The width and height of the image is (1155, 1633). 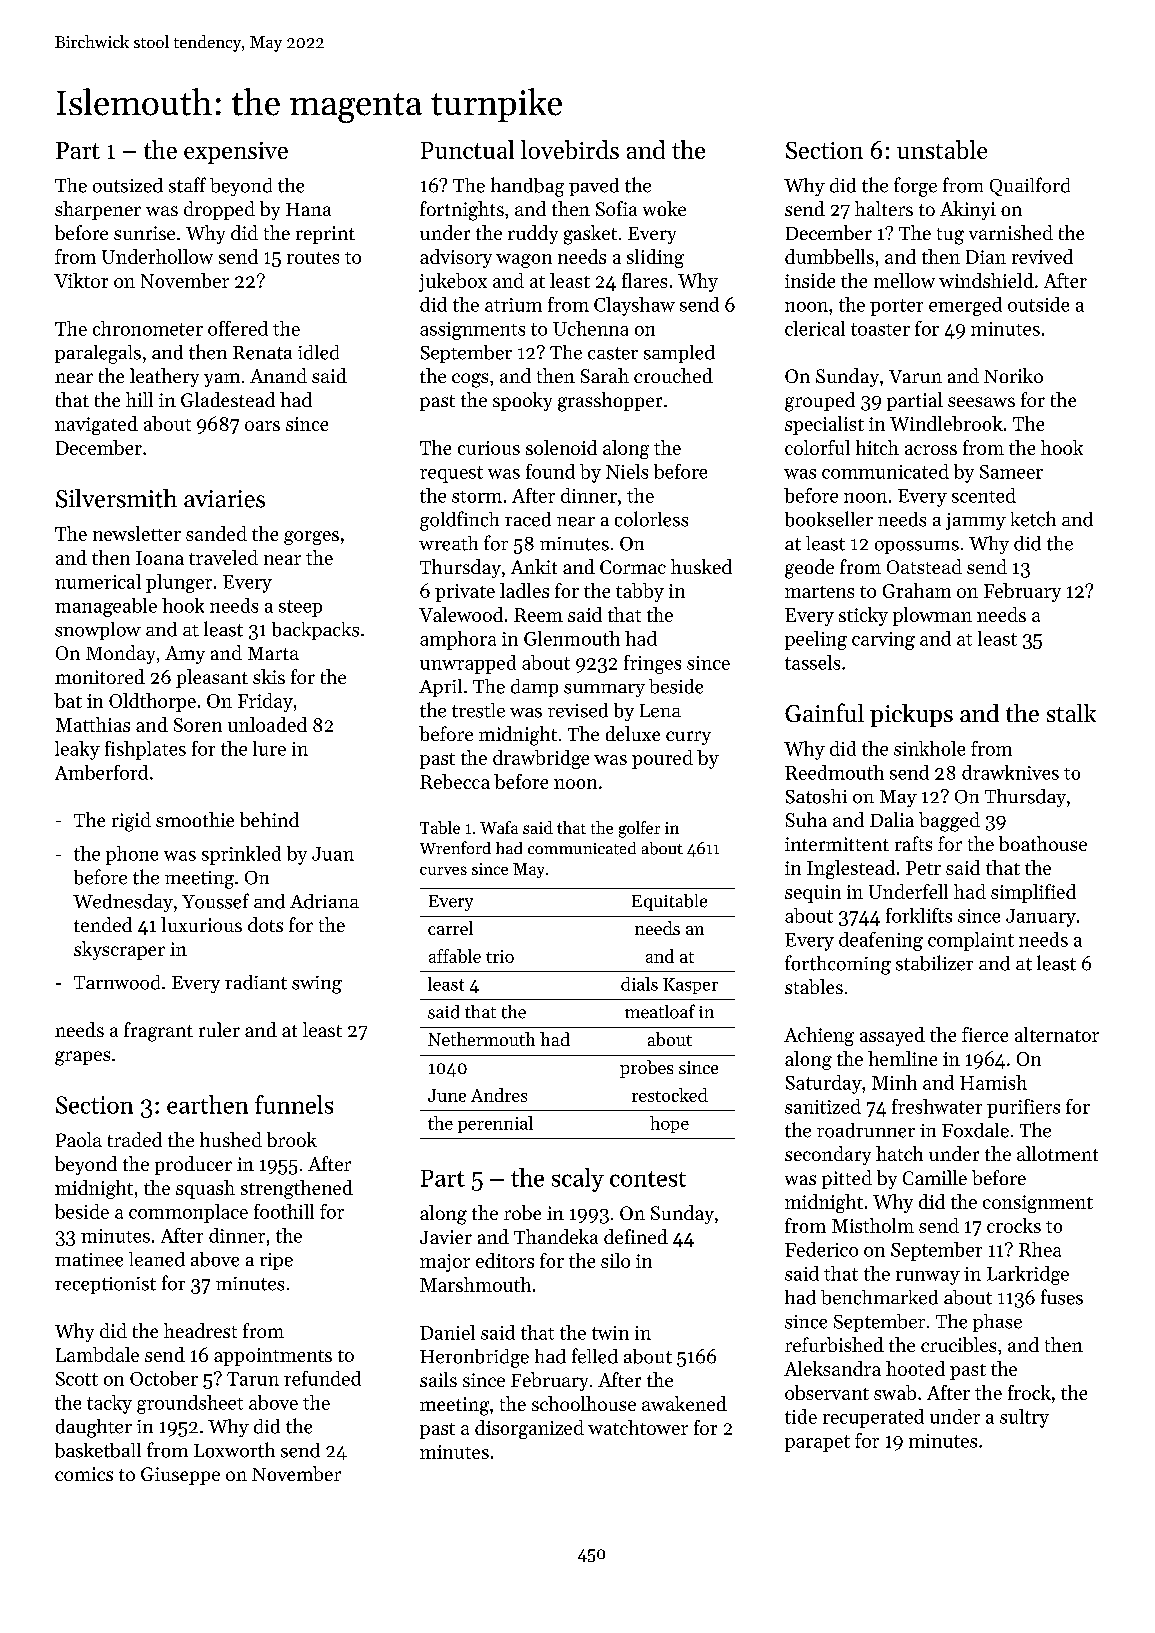 What do you see at coordinates (231, 1139) in the image?
I see `hushed` at bounding box center [231, 1139].
